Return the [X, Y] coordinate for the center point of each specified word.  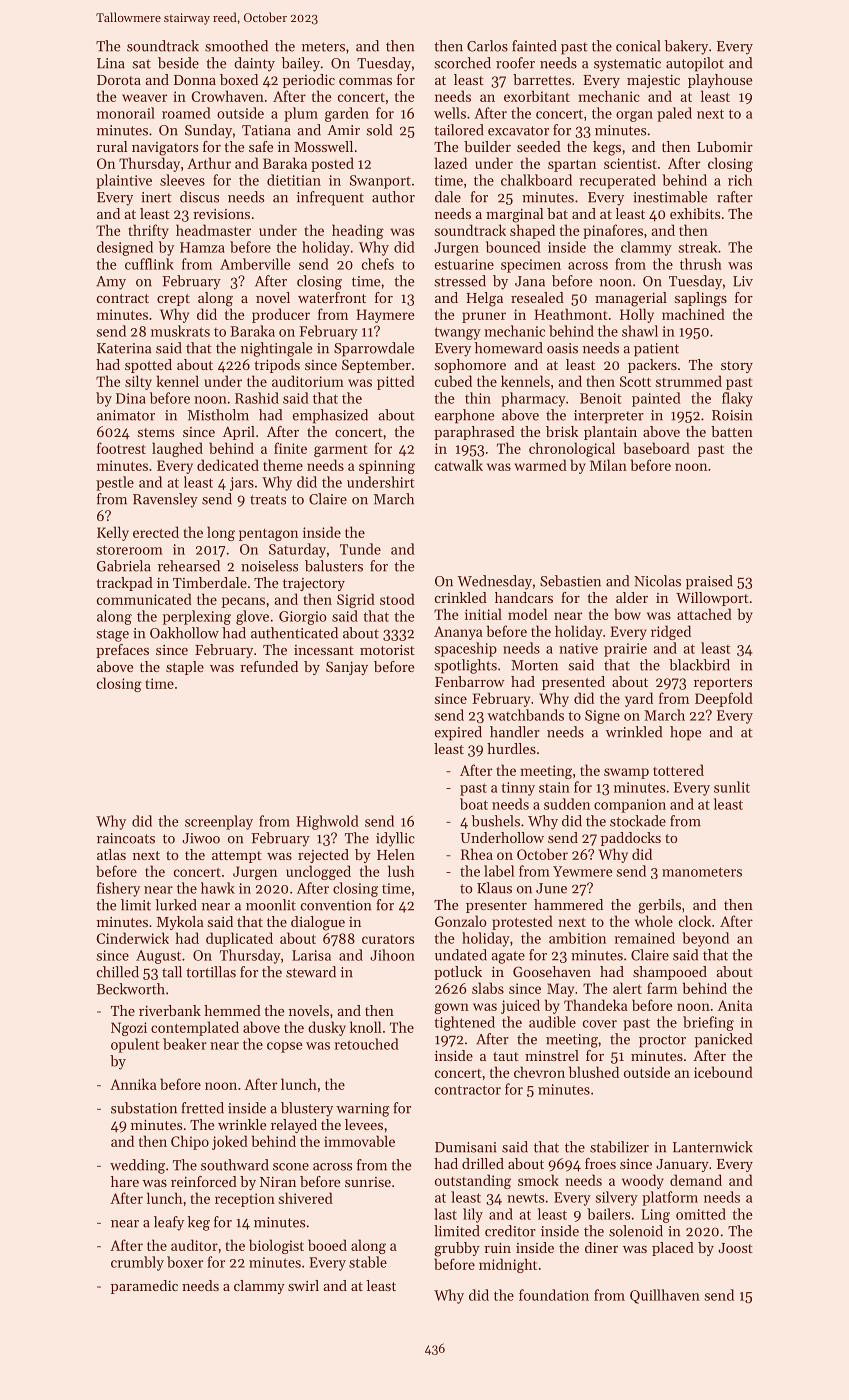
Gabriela [124, 566]
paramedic [144, 1287]
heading [358, 231]
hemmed [232, 1010]
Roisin [732, 415]
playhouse [720, 81]
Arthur [209, 163]
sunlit [732, 787]
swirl [303, 1285]
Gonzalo [461, 921]
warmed [540, 465]
